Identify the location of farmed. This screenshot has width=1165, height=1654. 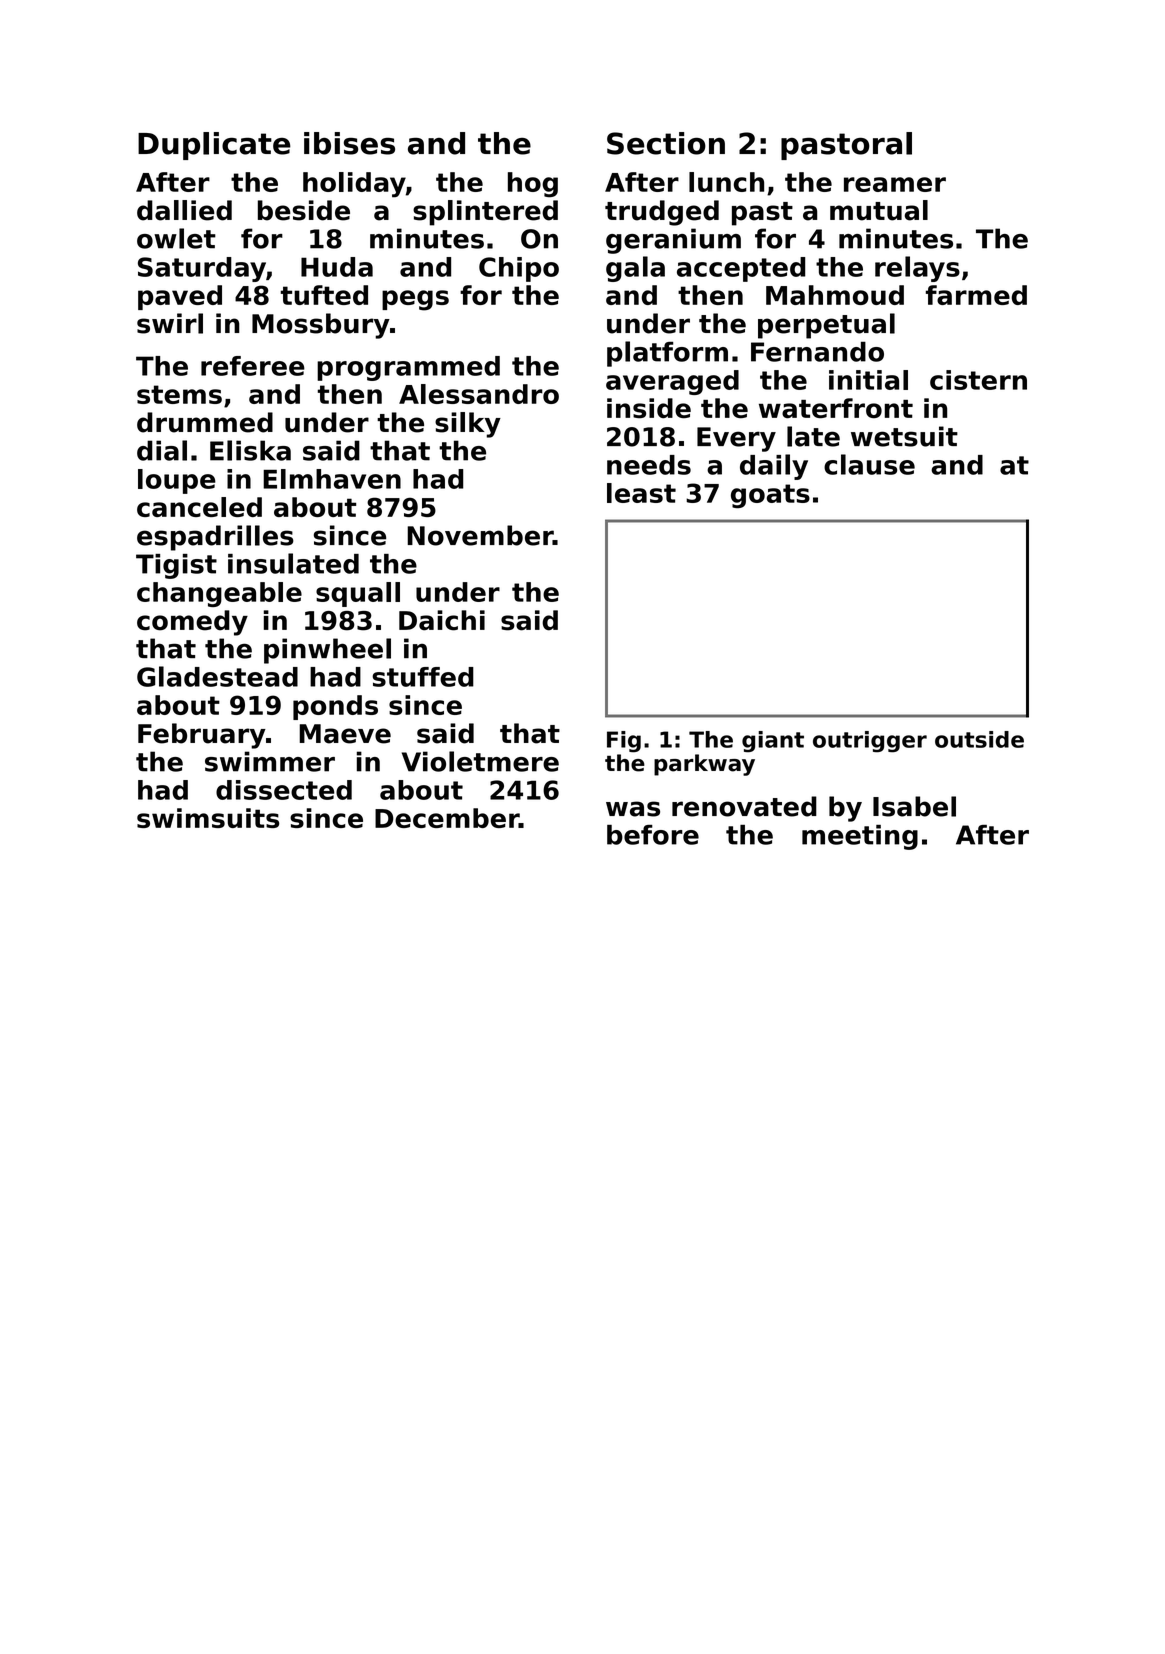
(976, 295).
